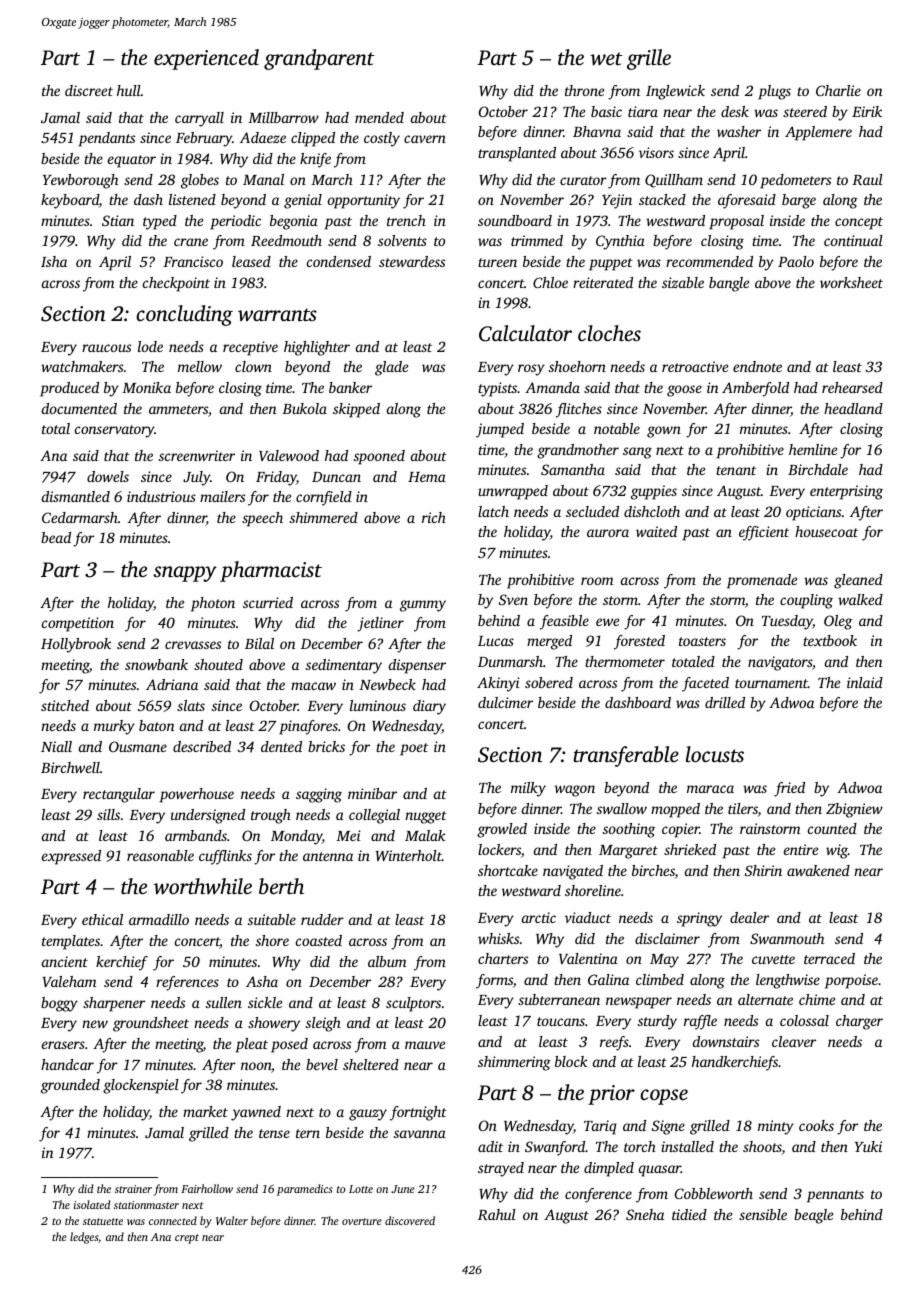 The image size is (924, 1308). I want to click on armadillo, so click(159, 919).
